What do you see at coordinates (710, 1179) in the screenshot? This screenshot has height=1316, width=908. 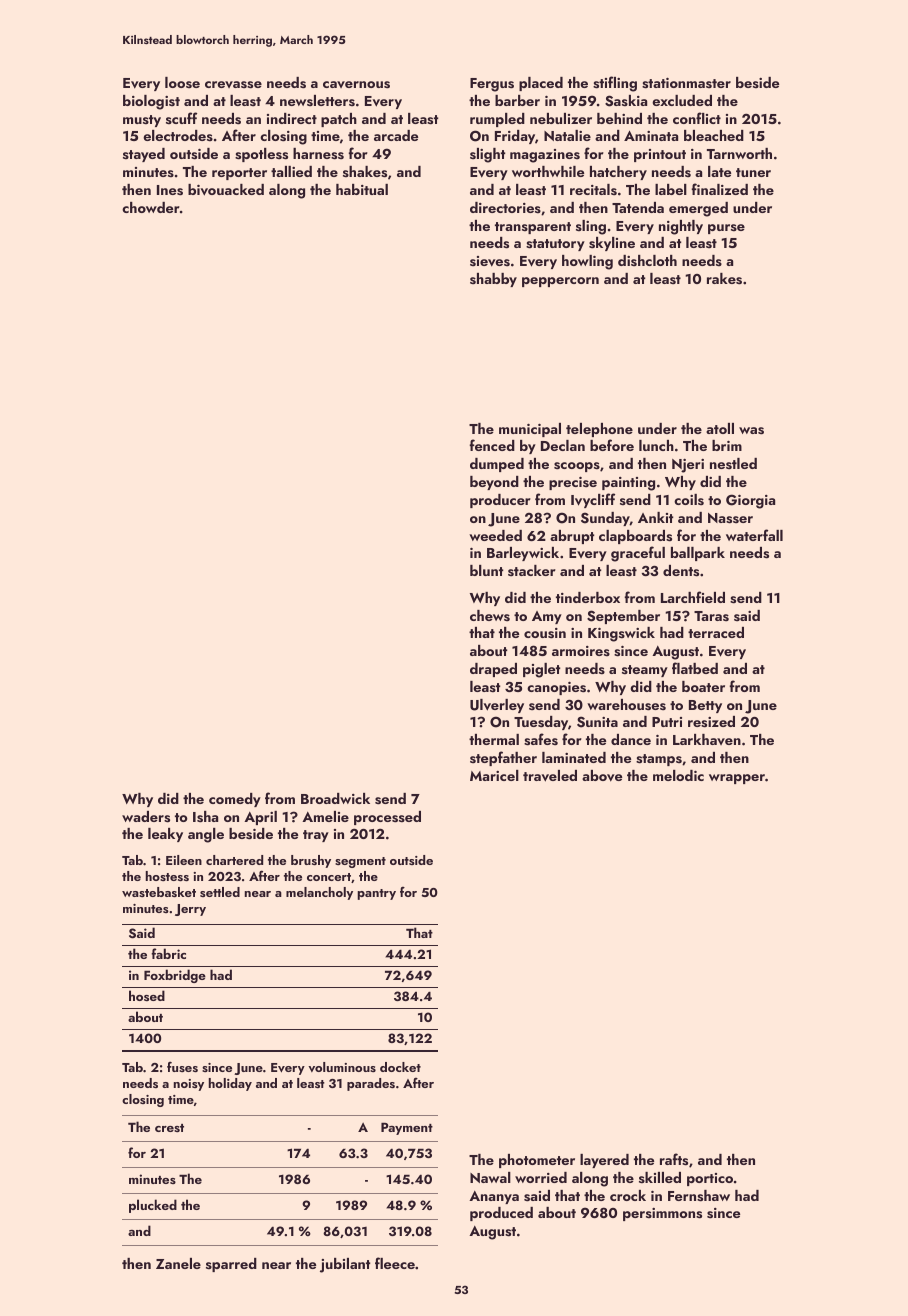 I see `portico` at bounding box center [710, 1179].
